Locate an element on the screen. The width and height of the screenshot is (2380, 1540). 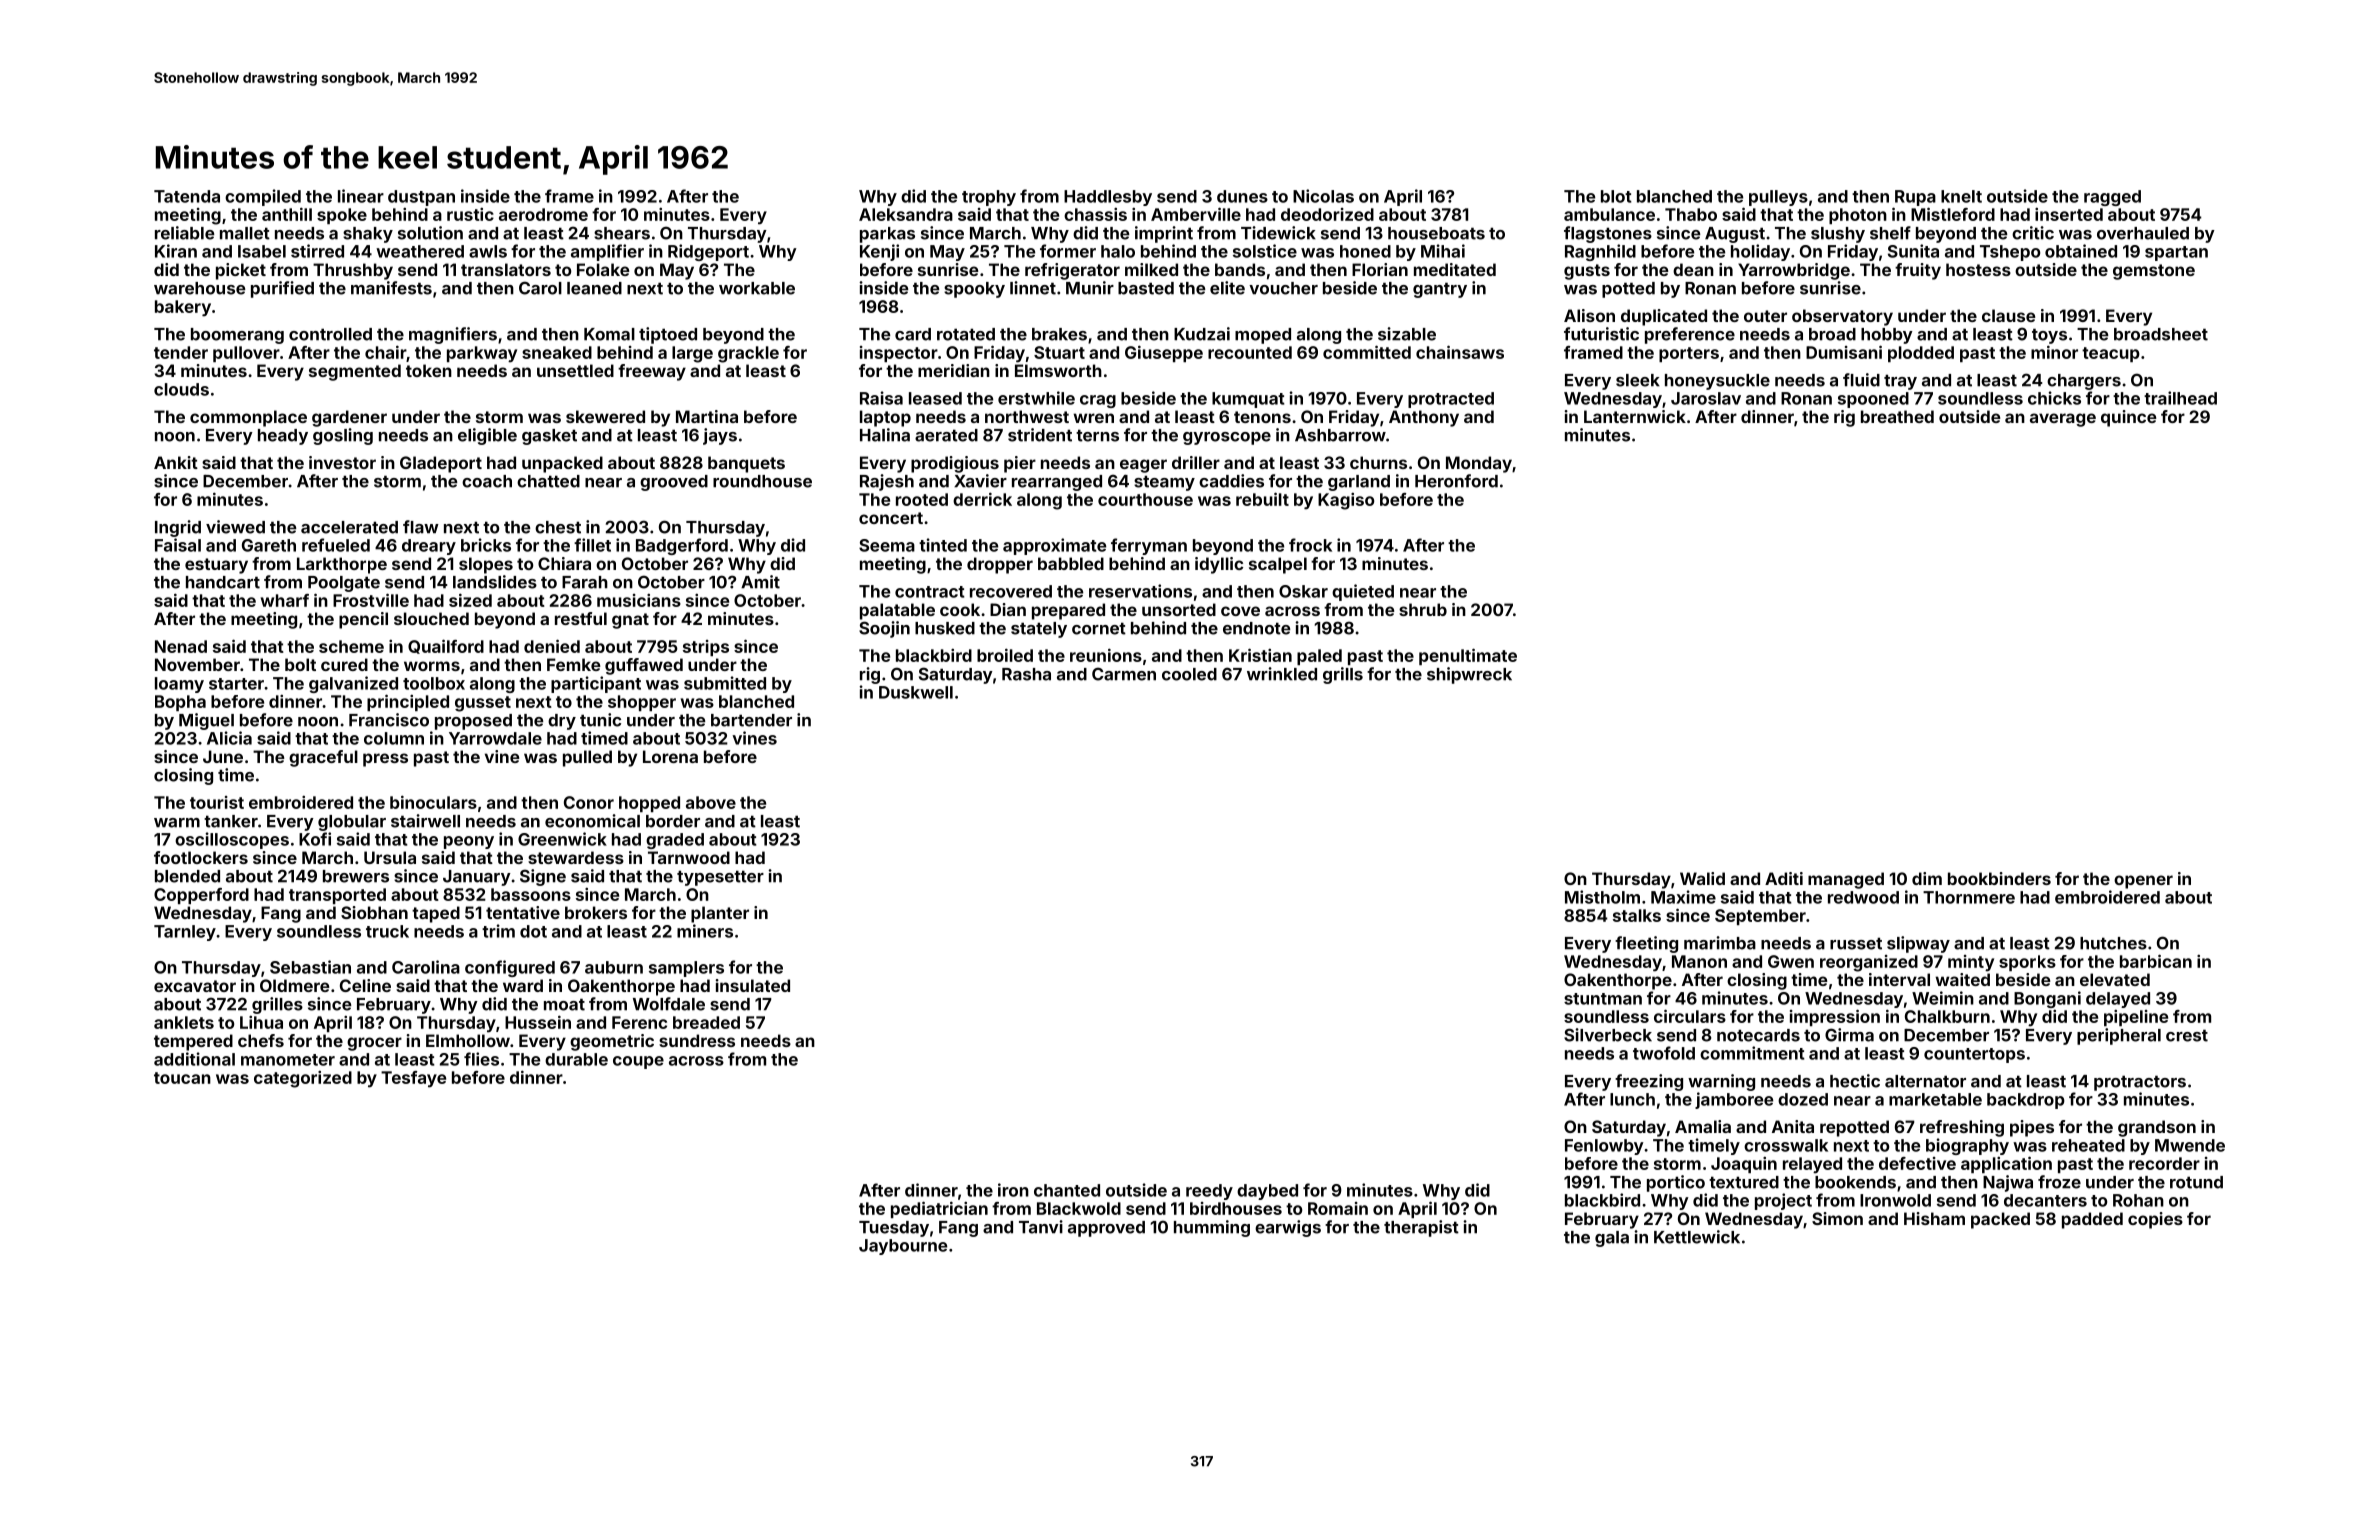
Kettlewick is located at coordinates (1697, 1237).
